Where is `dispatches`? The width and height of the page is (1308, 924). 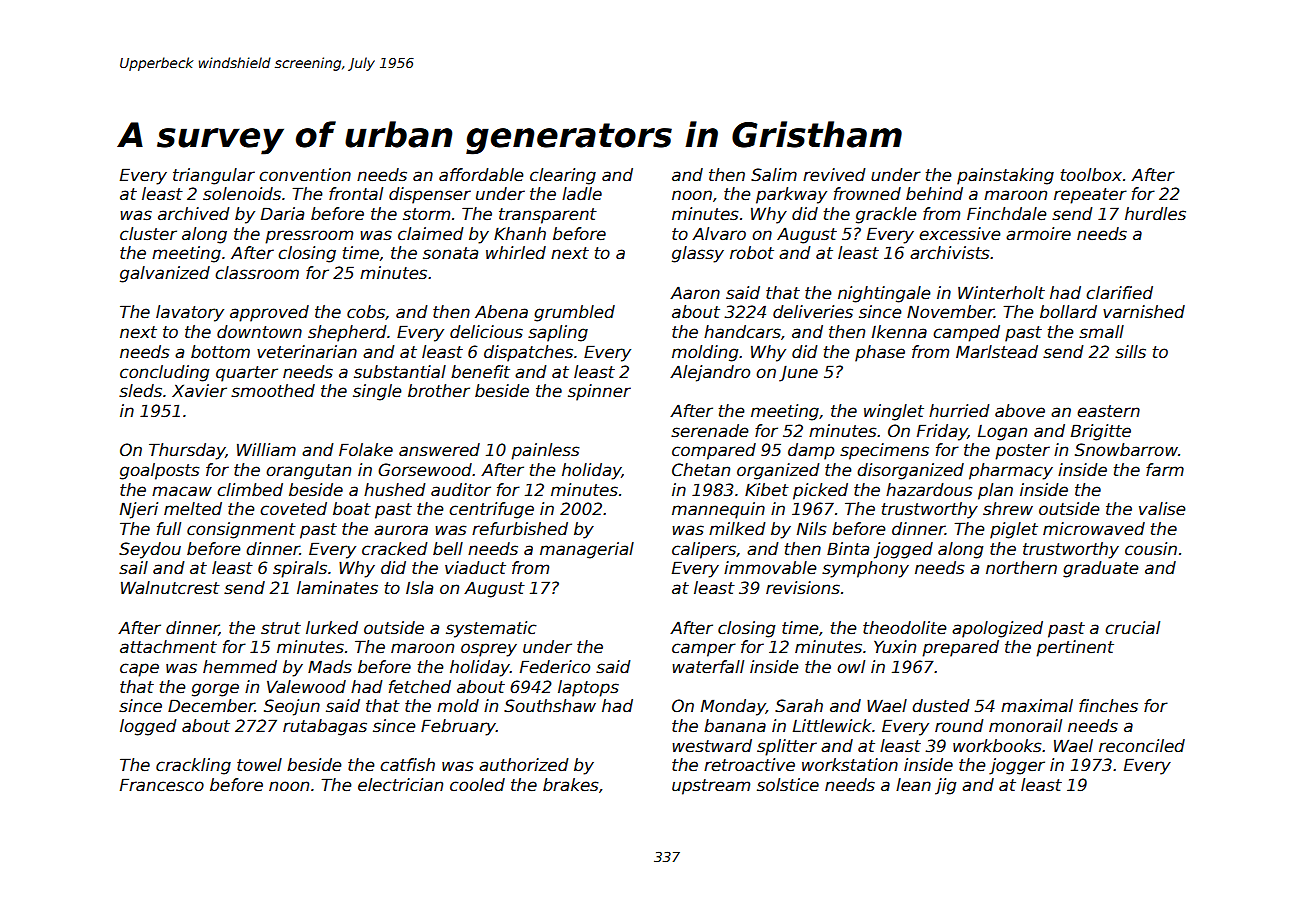 dispatches is located at coordinates (528, 353).
